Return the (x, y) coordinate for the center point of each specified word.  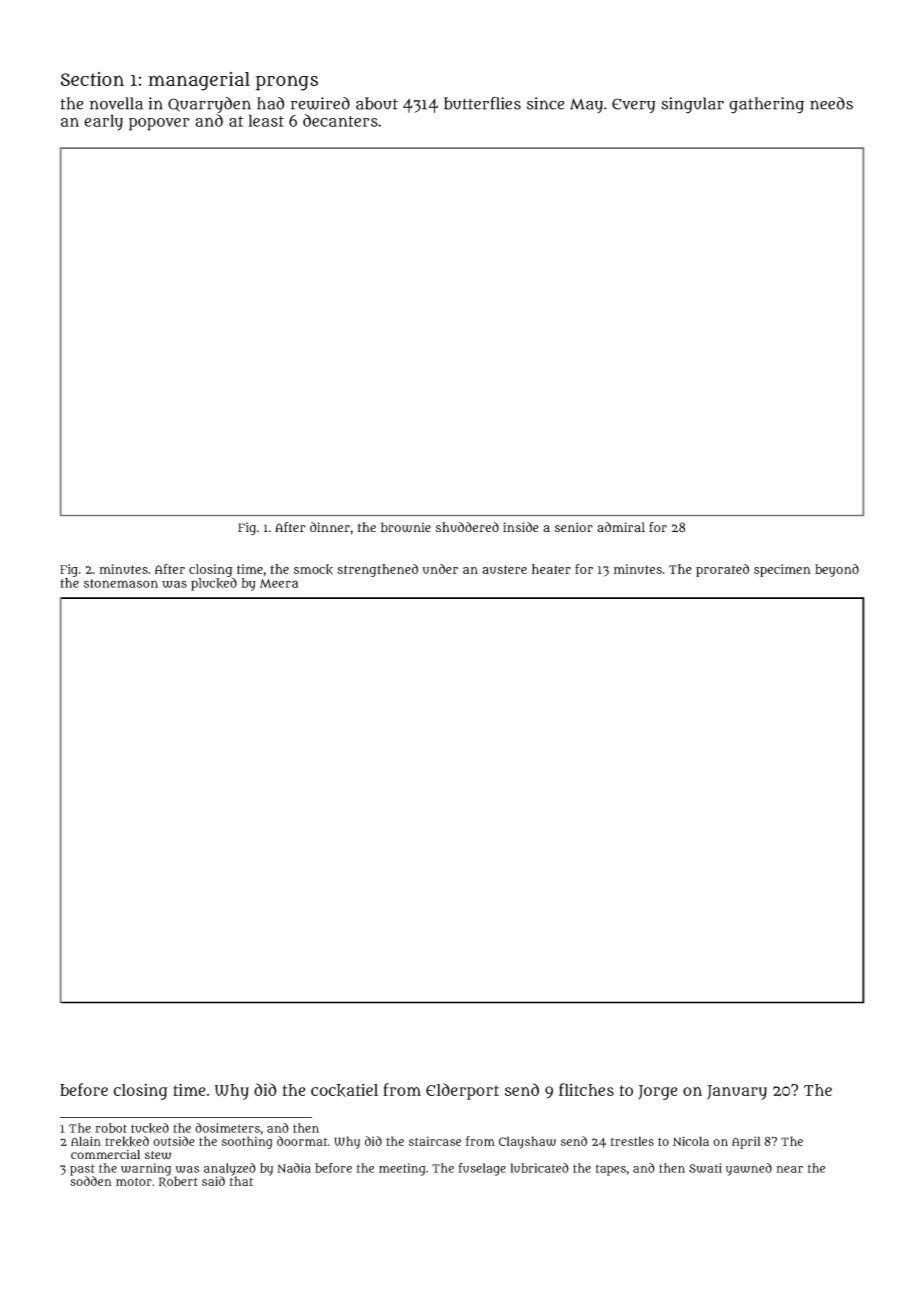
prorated (722, 570)
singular (692, 105)
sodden (91, 1181)
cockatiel (344, 1090)
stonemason (121, 583)
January (737, 1092)
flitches (586, 1089)
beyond (837, 570)
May (586, 105)
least (266, 120)
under (440, 569)
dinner (330, 527)
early (103, 122)
